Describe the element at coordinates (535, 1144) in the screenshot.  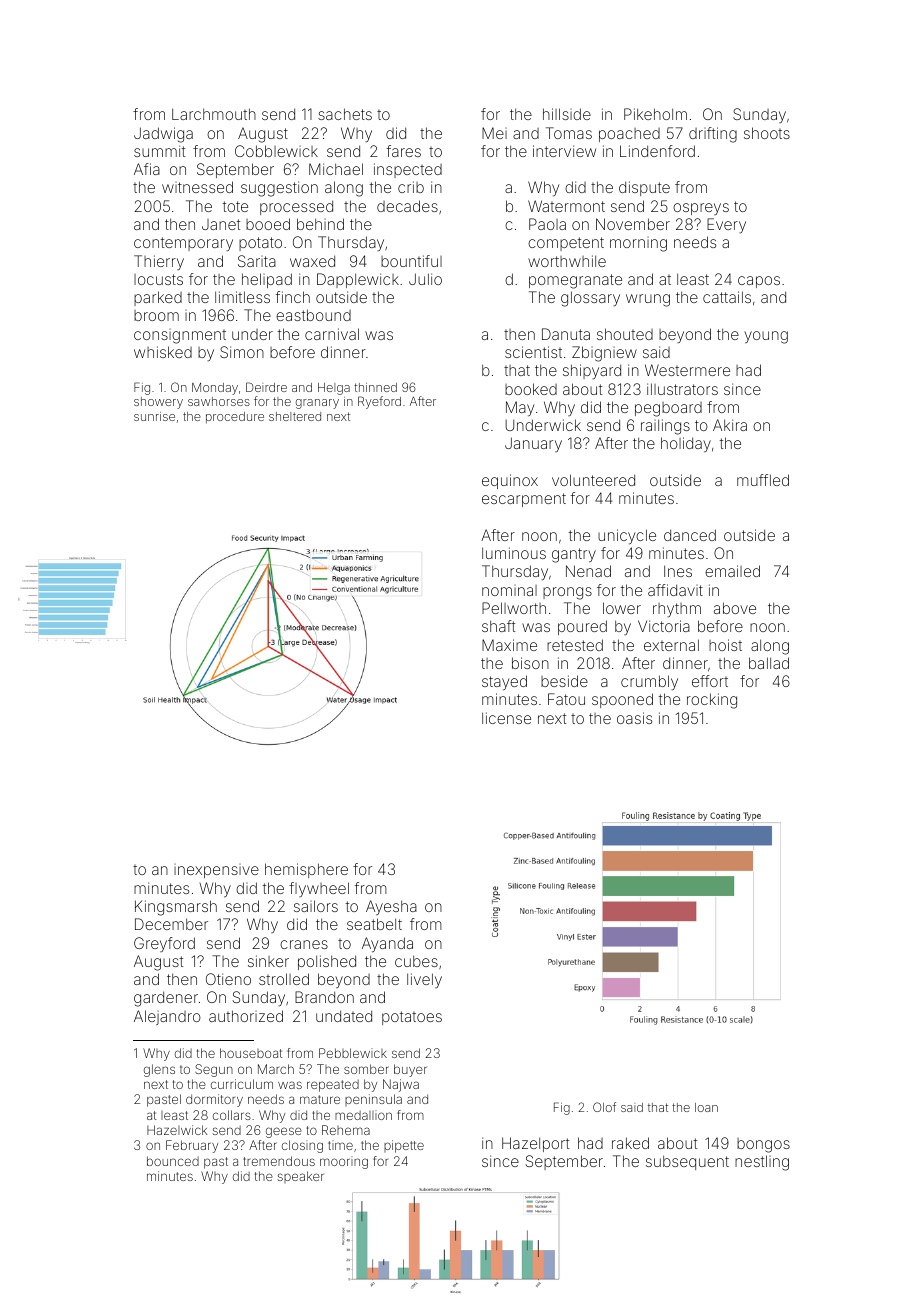
I see `Hazelport` at that location.
